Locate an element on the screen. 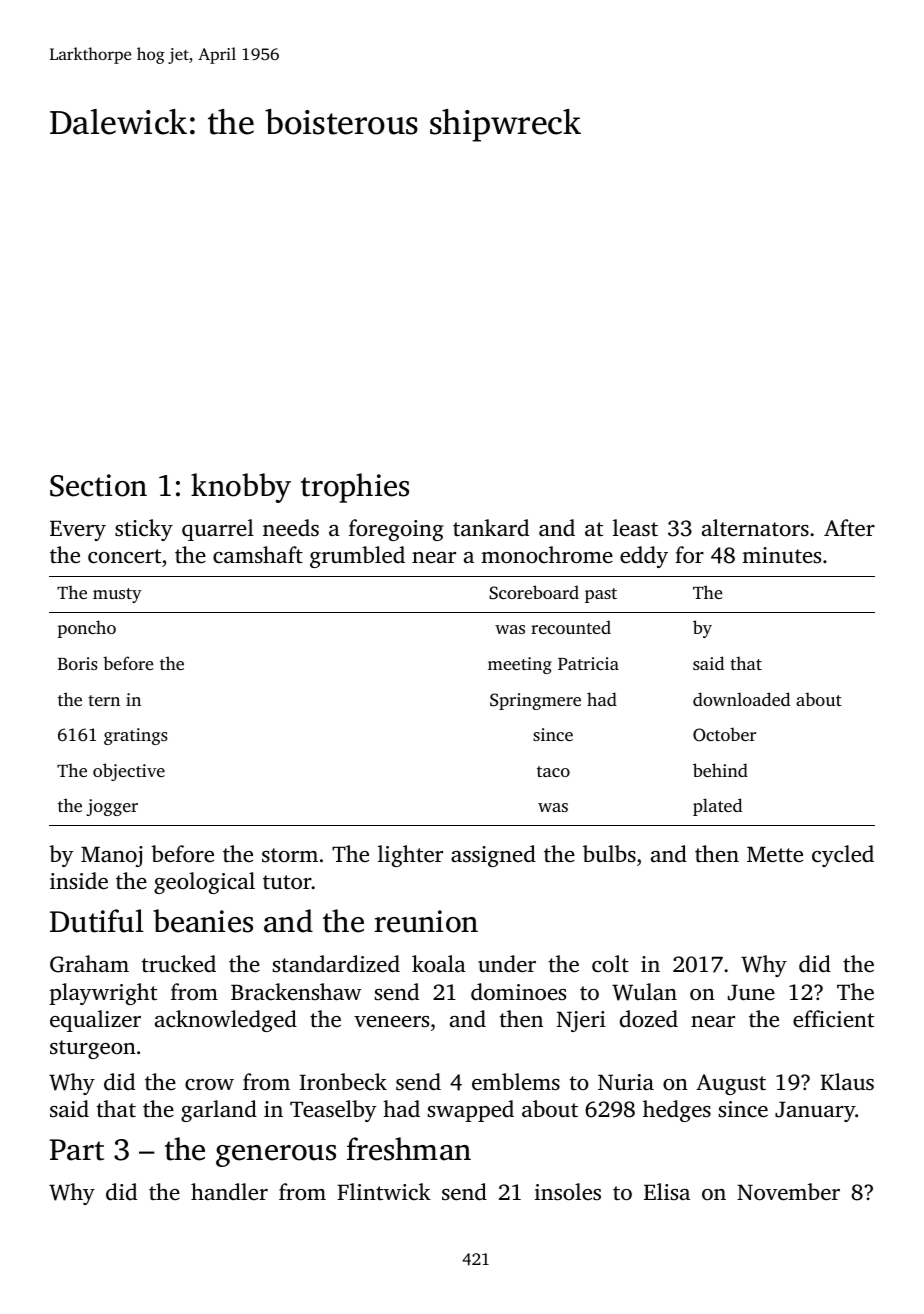 The height and width of the screenshot is (1314, 924). Boris is located at coordinates (78, 663).
